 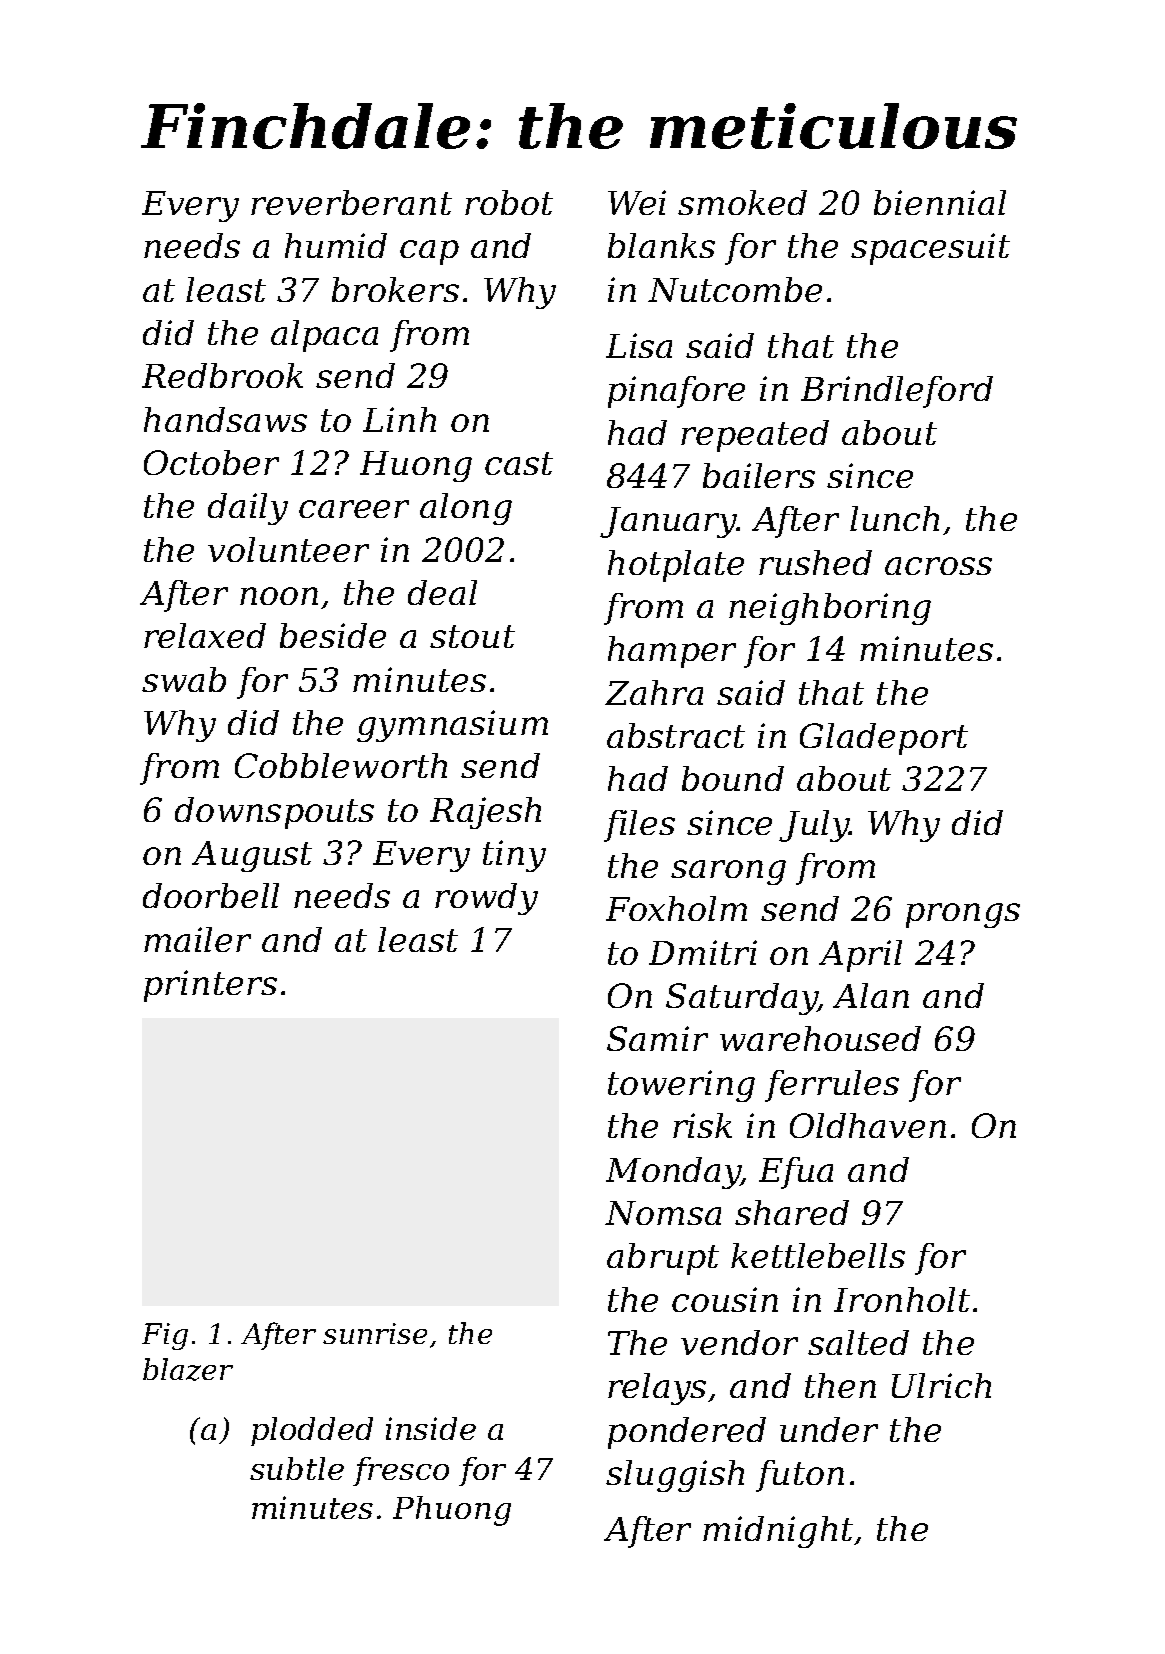 I want to click on Samir, so click(x=657, y=1038).
